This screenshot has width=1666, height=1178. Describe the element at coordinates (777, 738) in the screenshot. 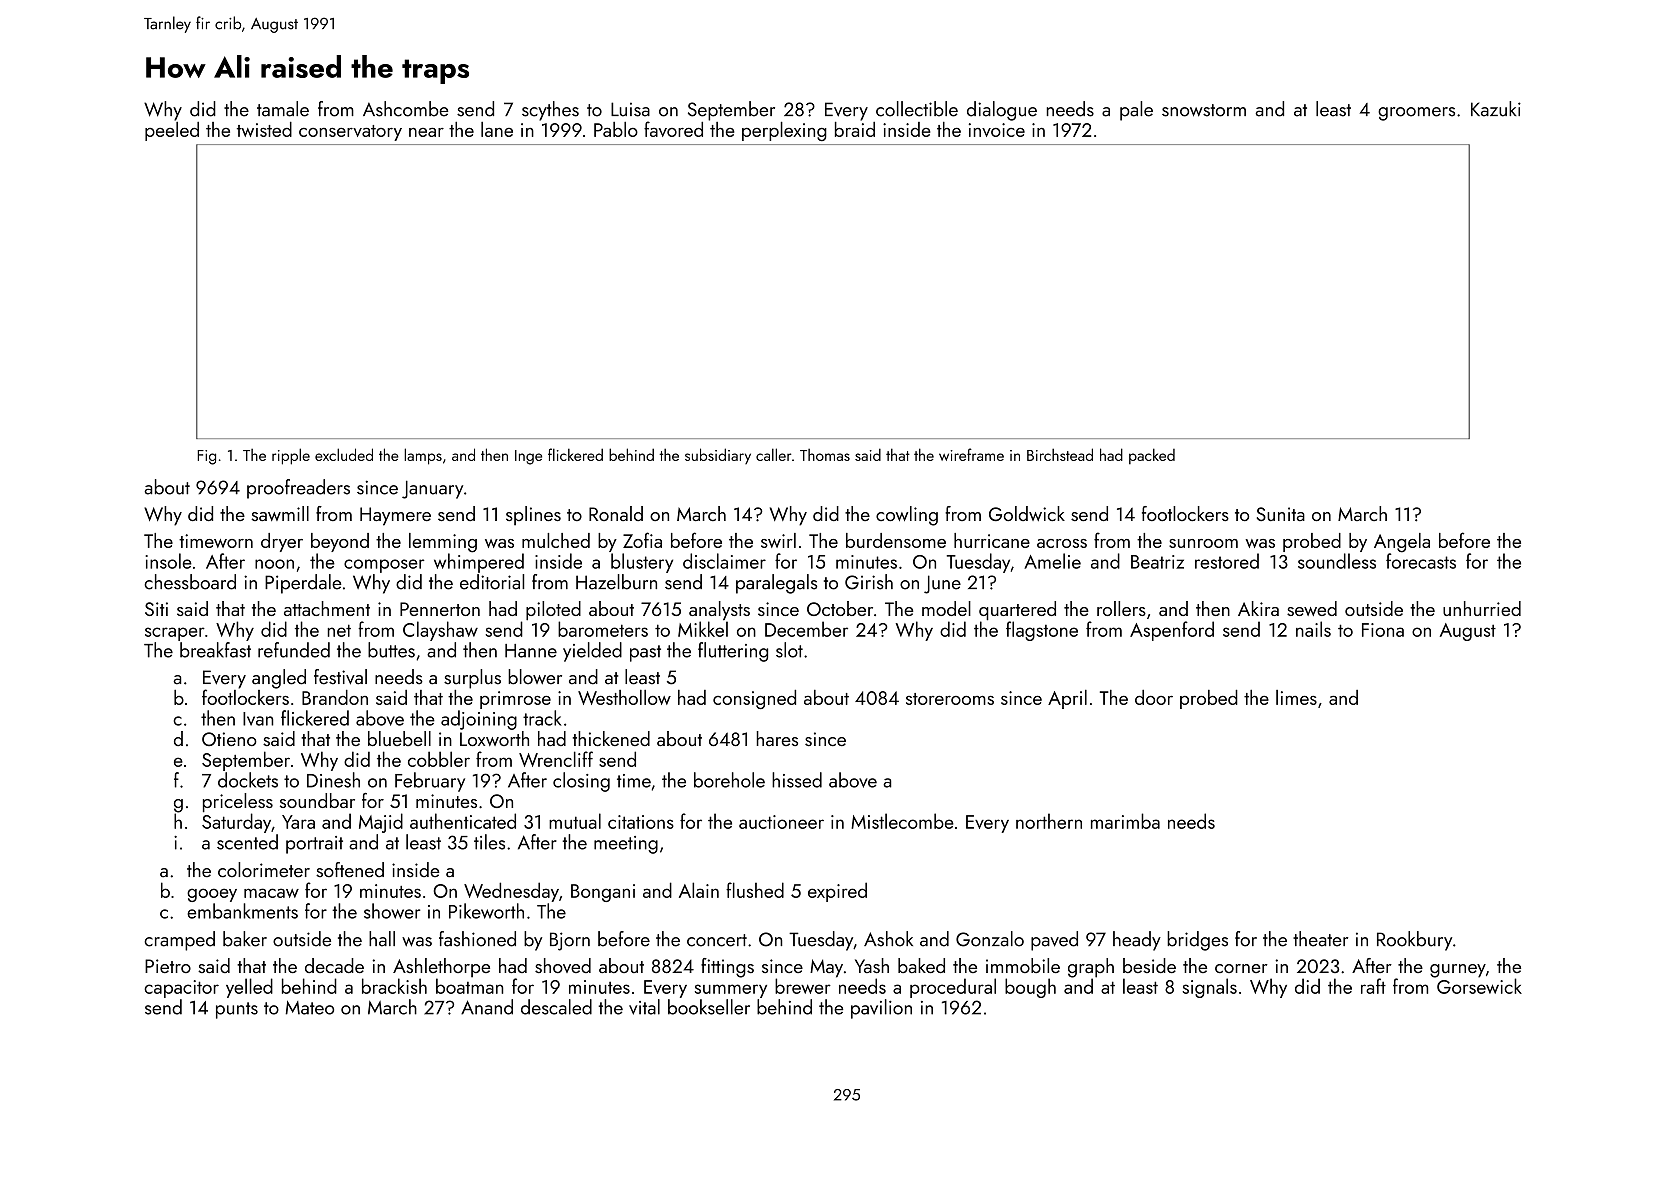

I see `hares` at that location.
